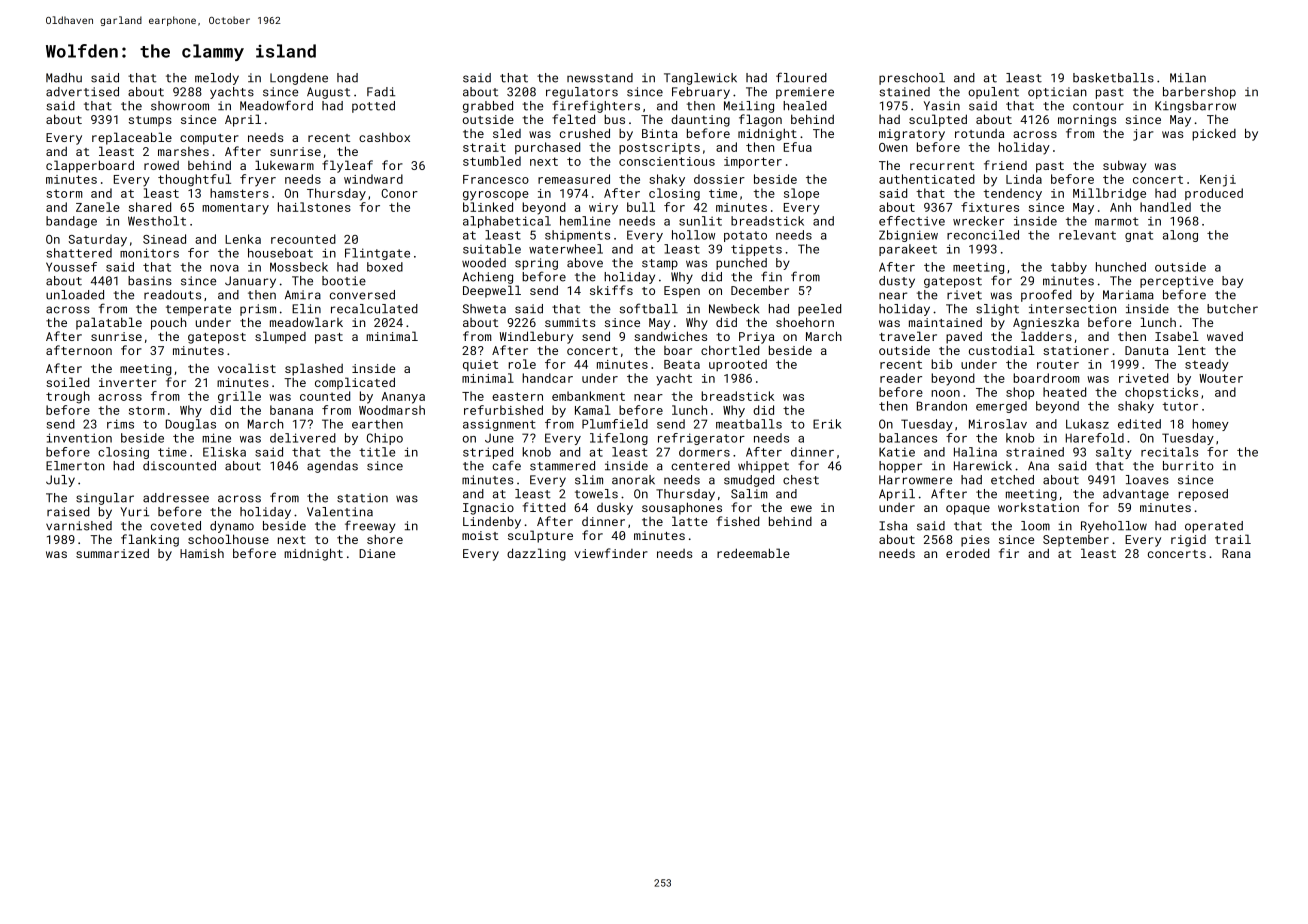  What do you see at coordinates (945, 322) in the screenshot?
I see `maintained` at bounding box center [945, 322].
